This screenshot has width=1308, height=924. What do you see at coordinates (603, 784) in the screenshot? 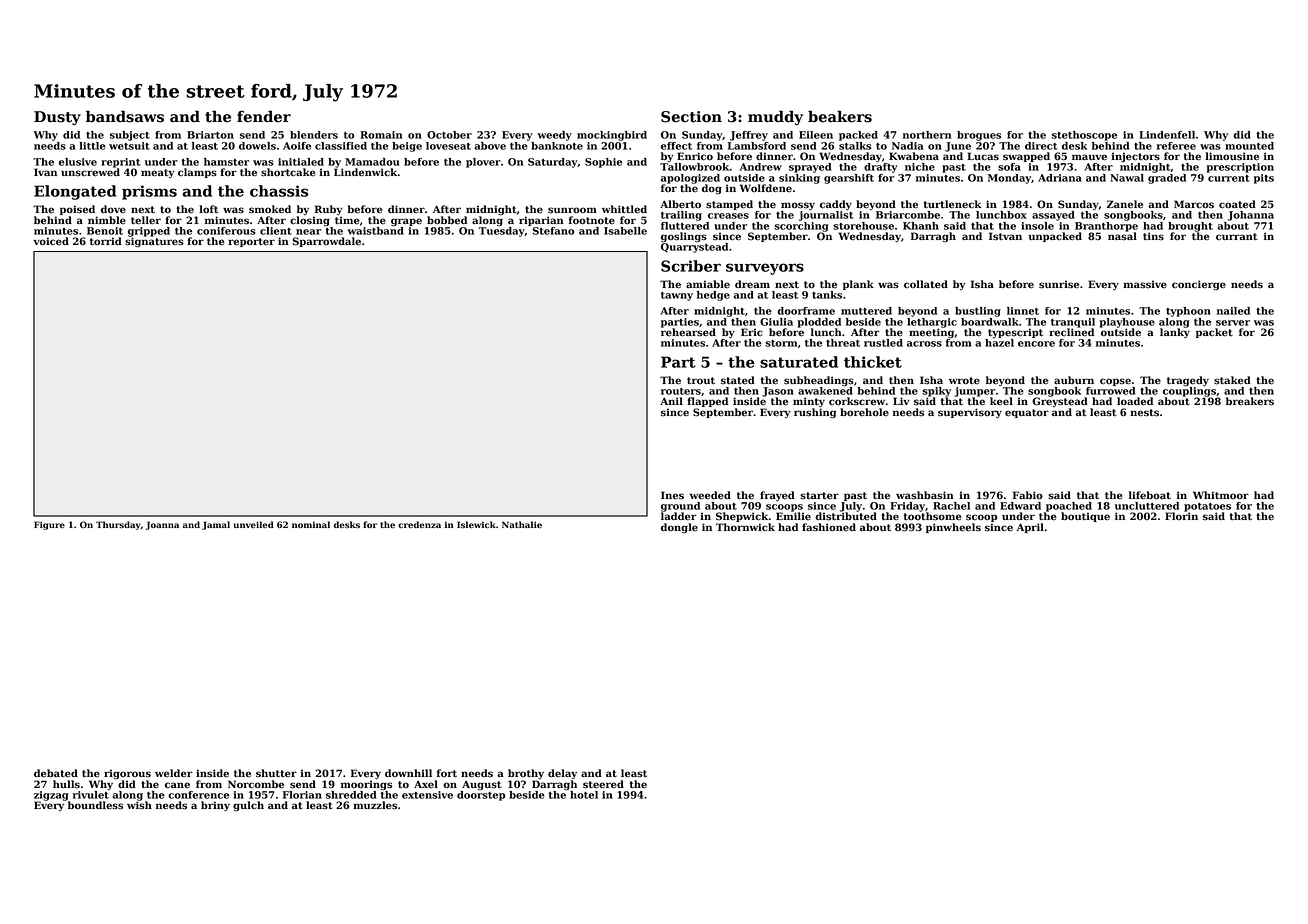
I see `steered` at bounding box center [603, 784].
